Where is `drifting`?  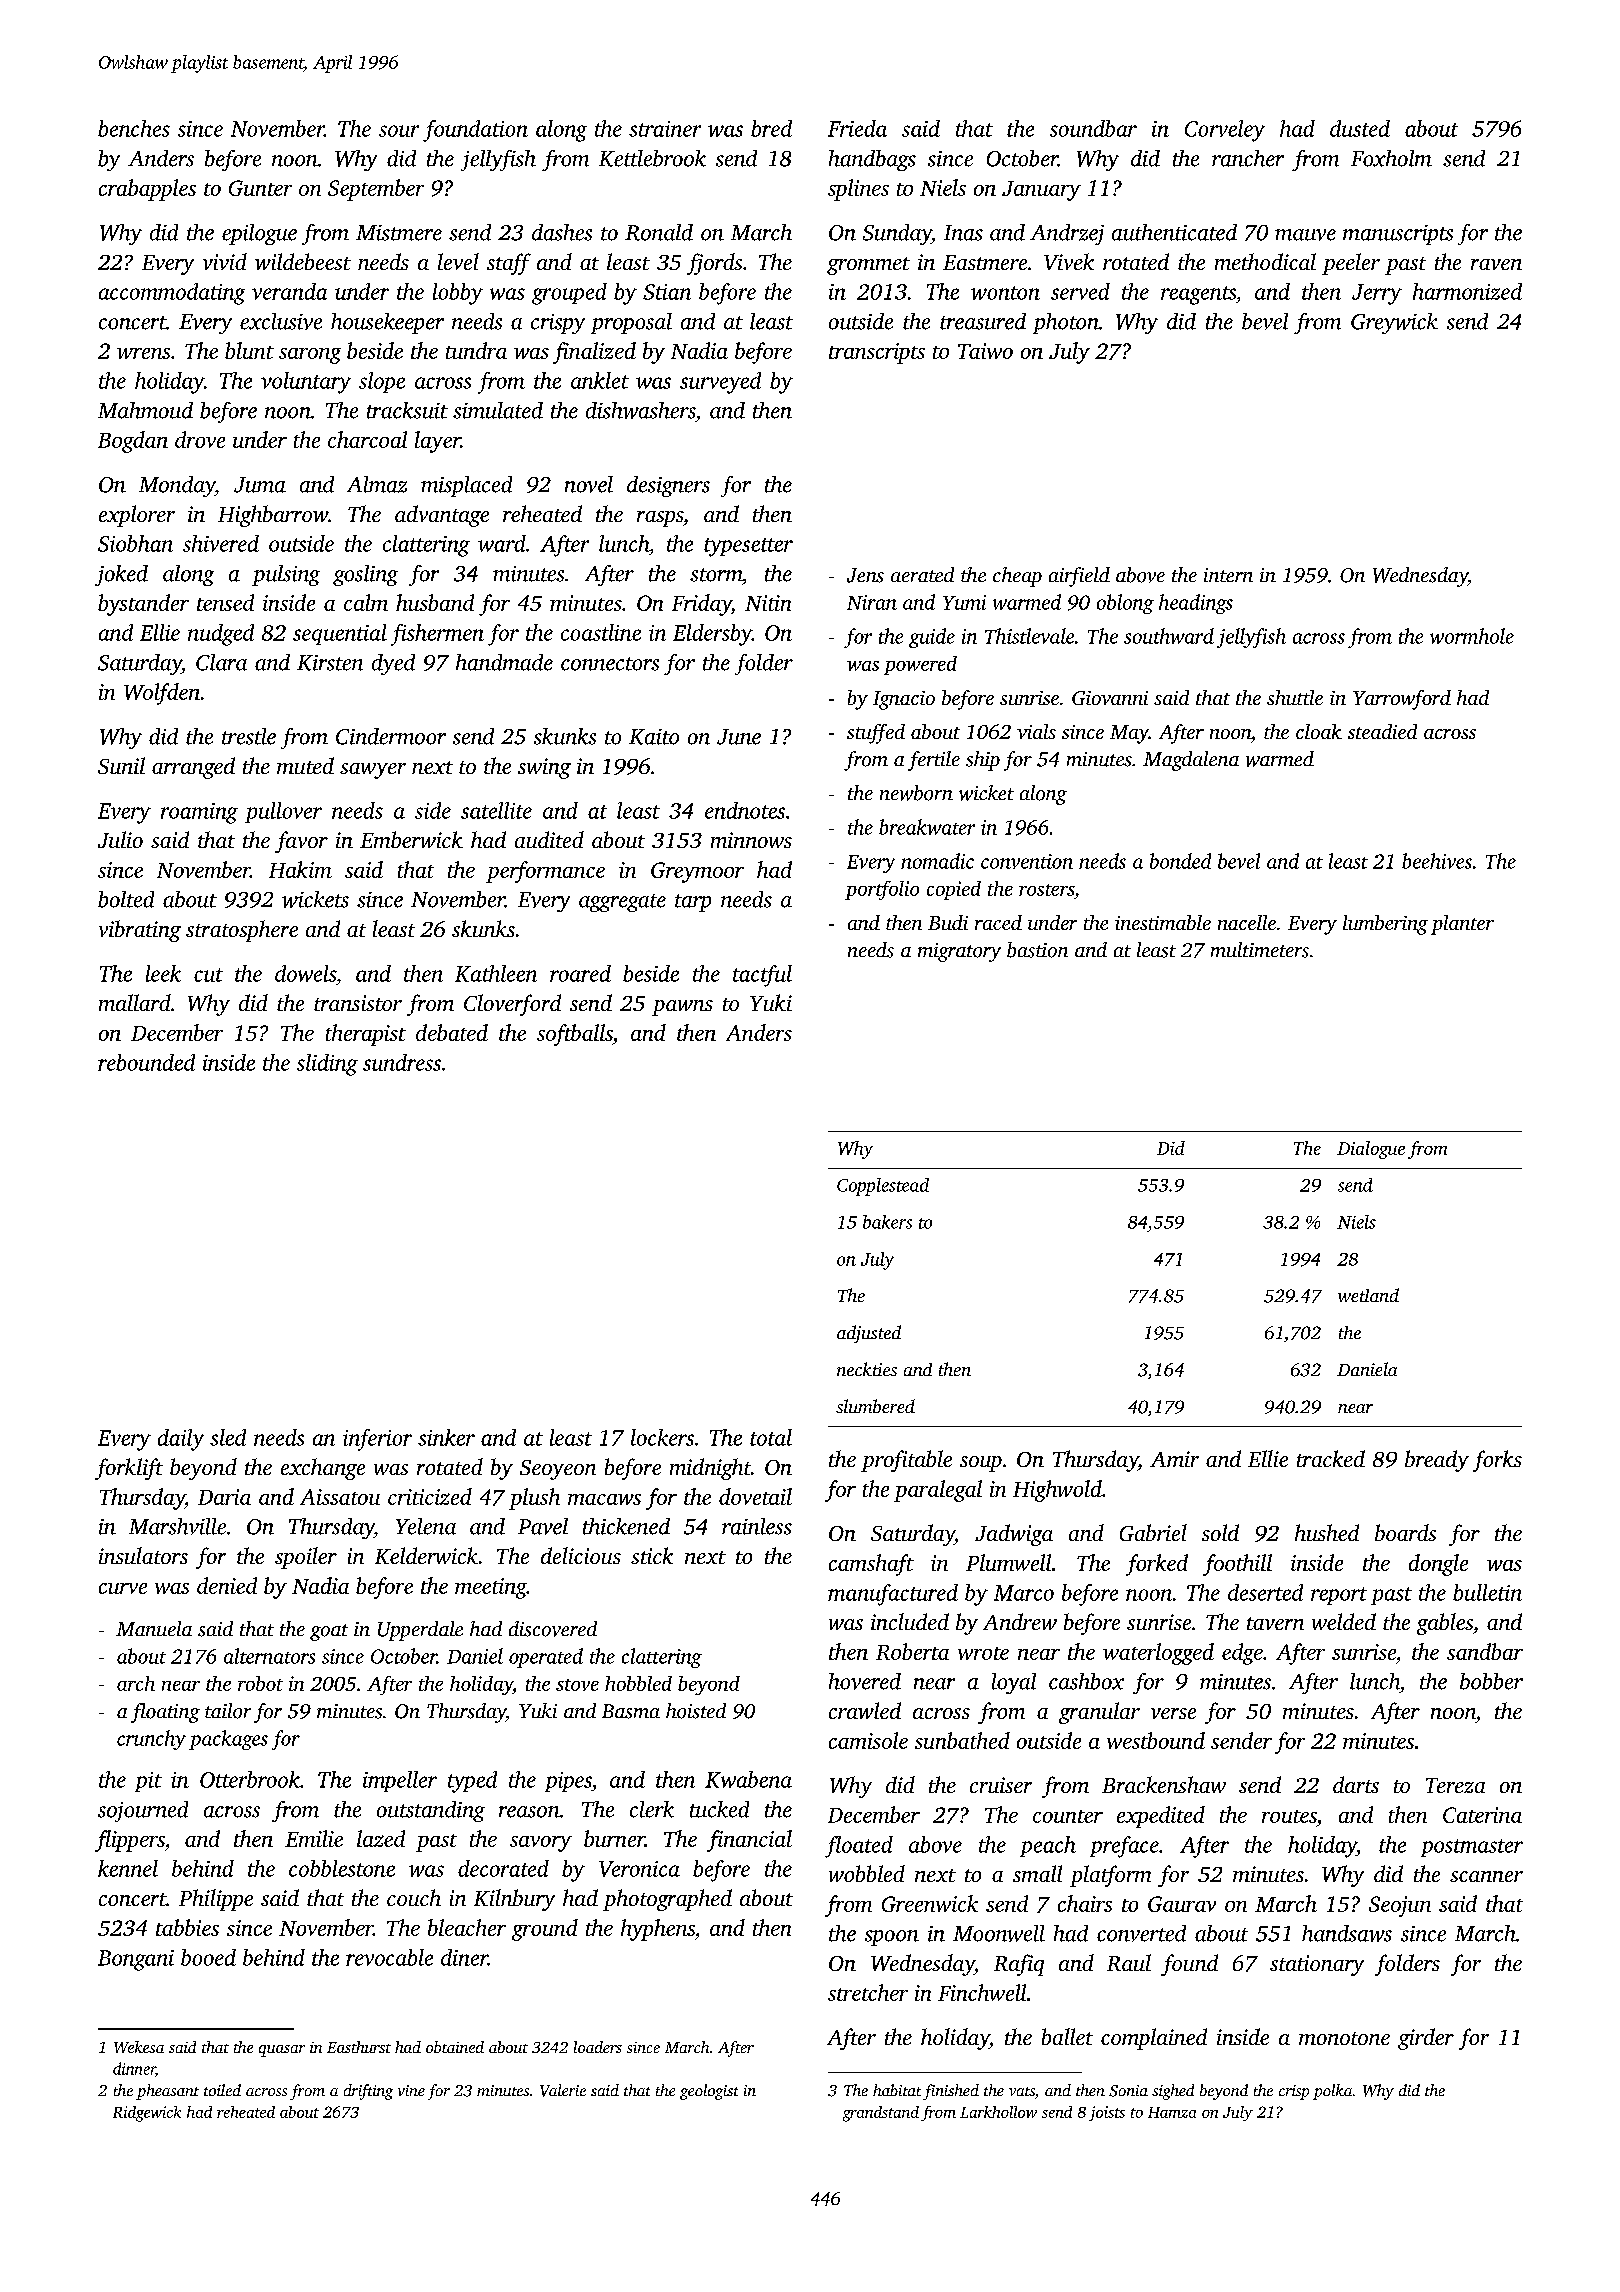 drifting is located at coordinates (368, 2092).
